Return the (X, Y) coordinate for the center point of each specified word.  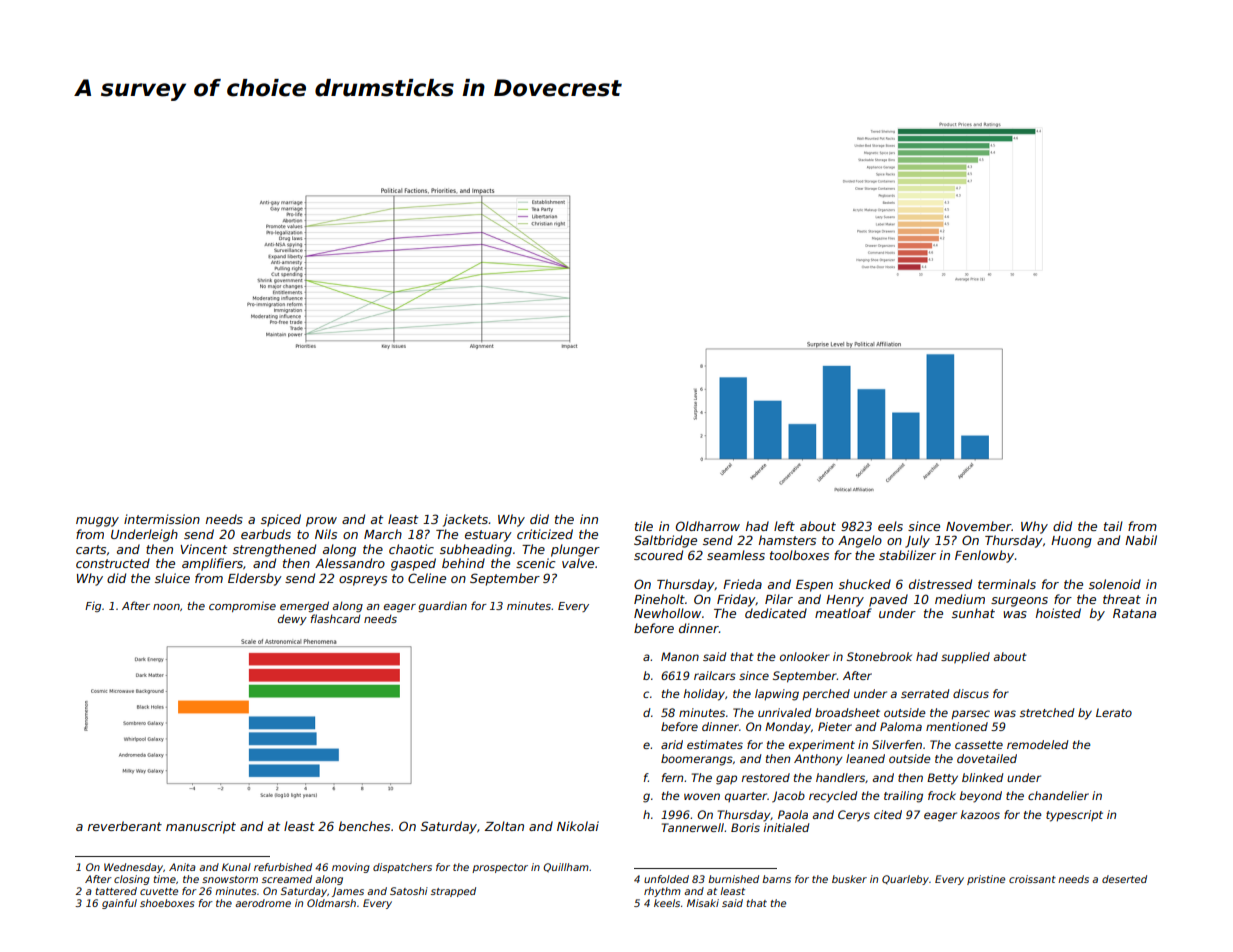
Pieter (835, 726)
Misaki (703, 903)
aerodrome (263, 903)
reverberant (125, 826)
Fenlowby (985, 556)
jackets (466, 520)
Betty (942, 779)
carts (91, 549)
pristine (986, 880)
